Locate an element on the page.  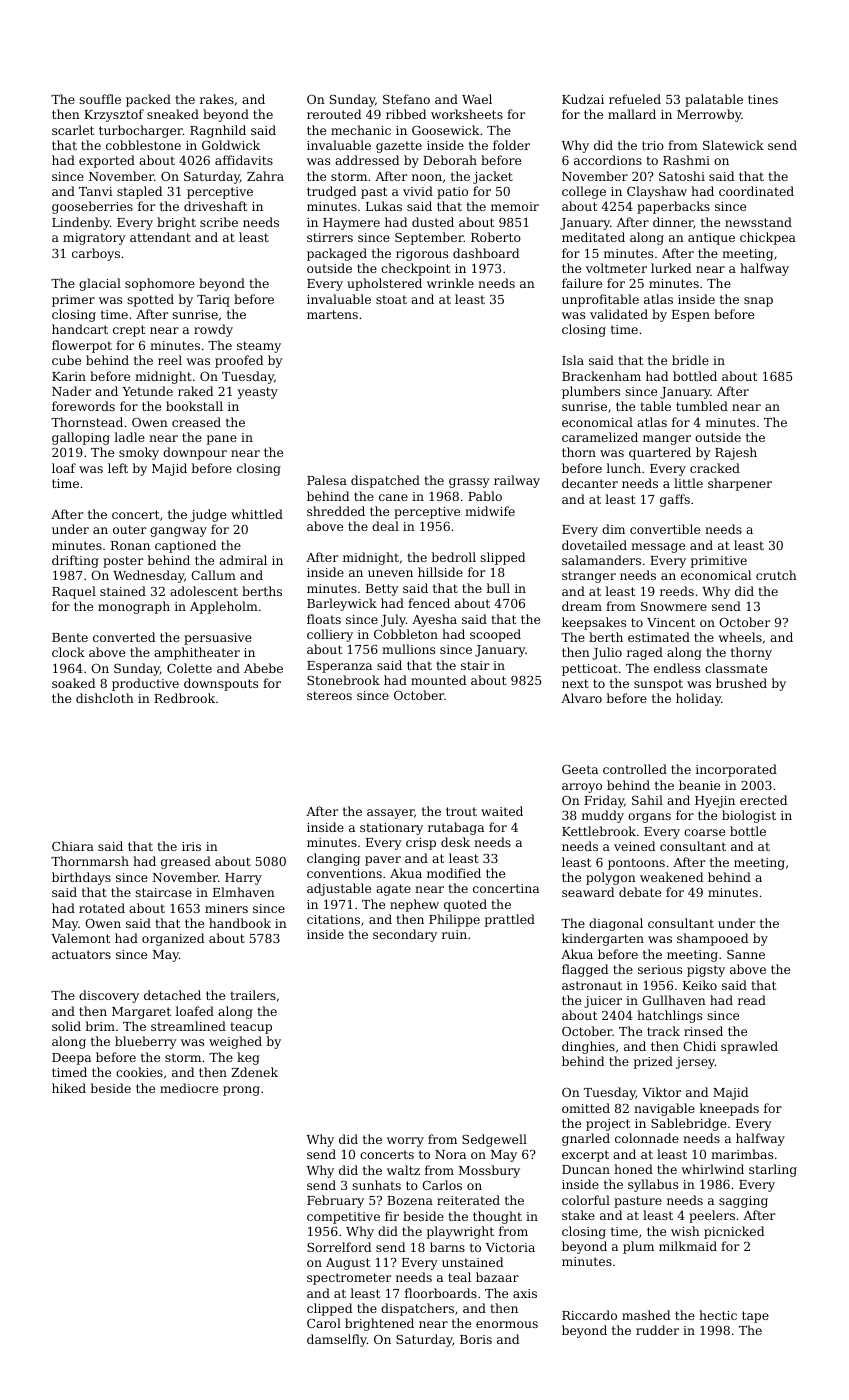
Kudzai is located at coordinates (583, 99).
